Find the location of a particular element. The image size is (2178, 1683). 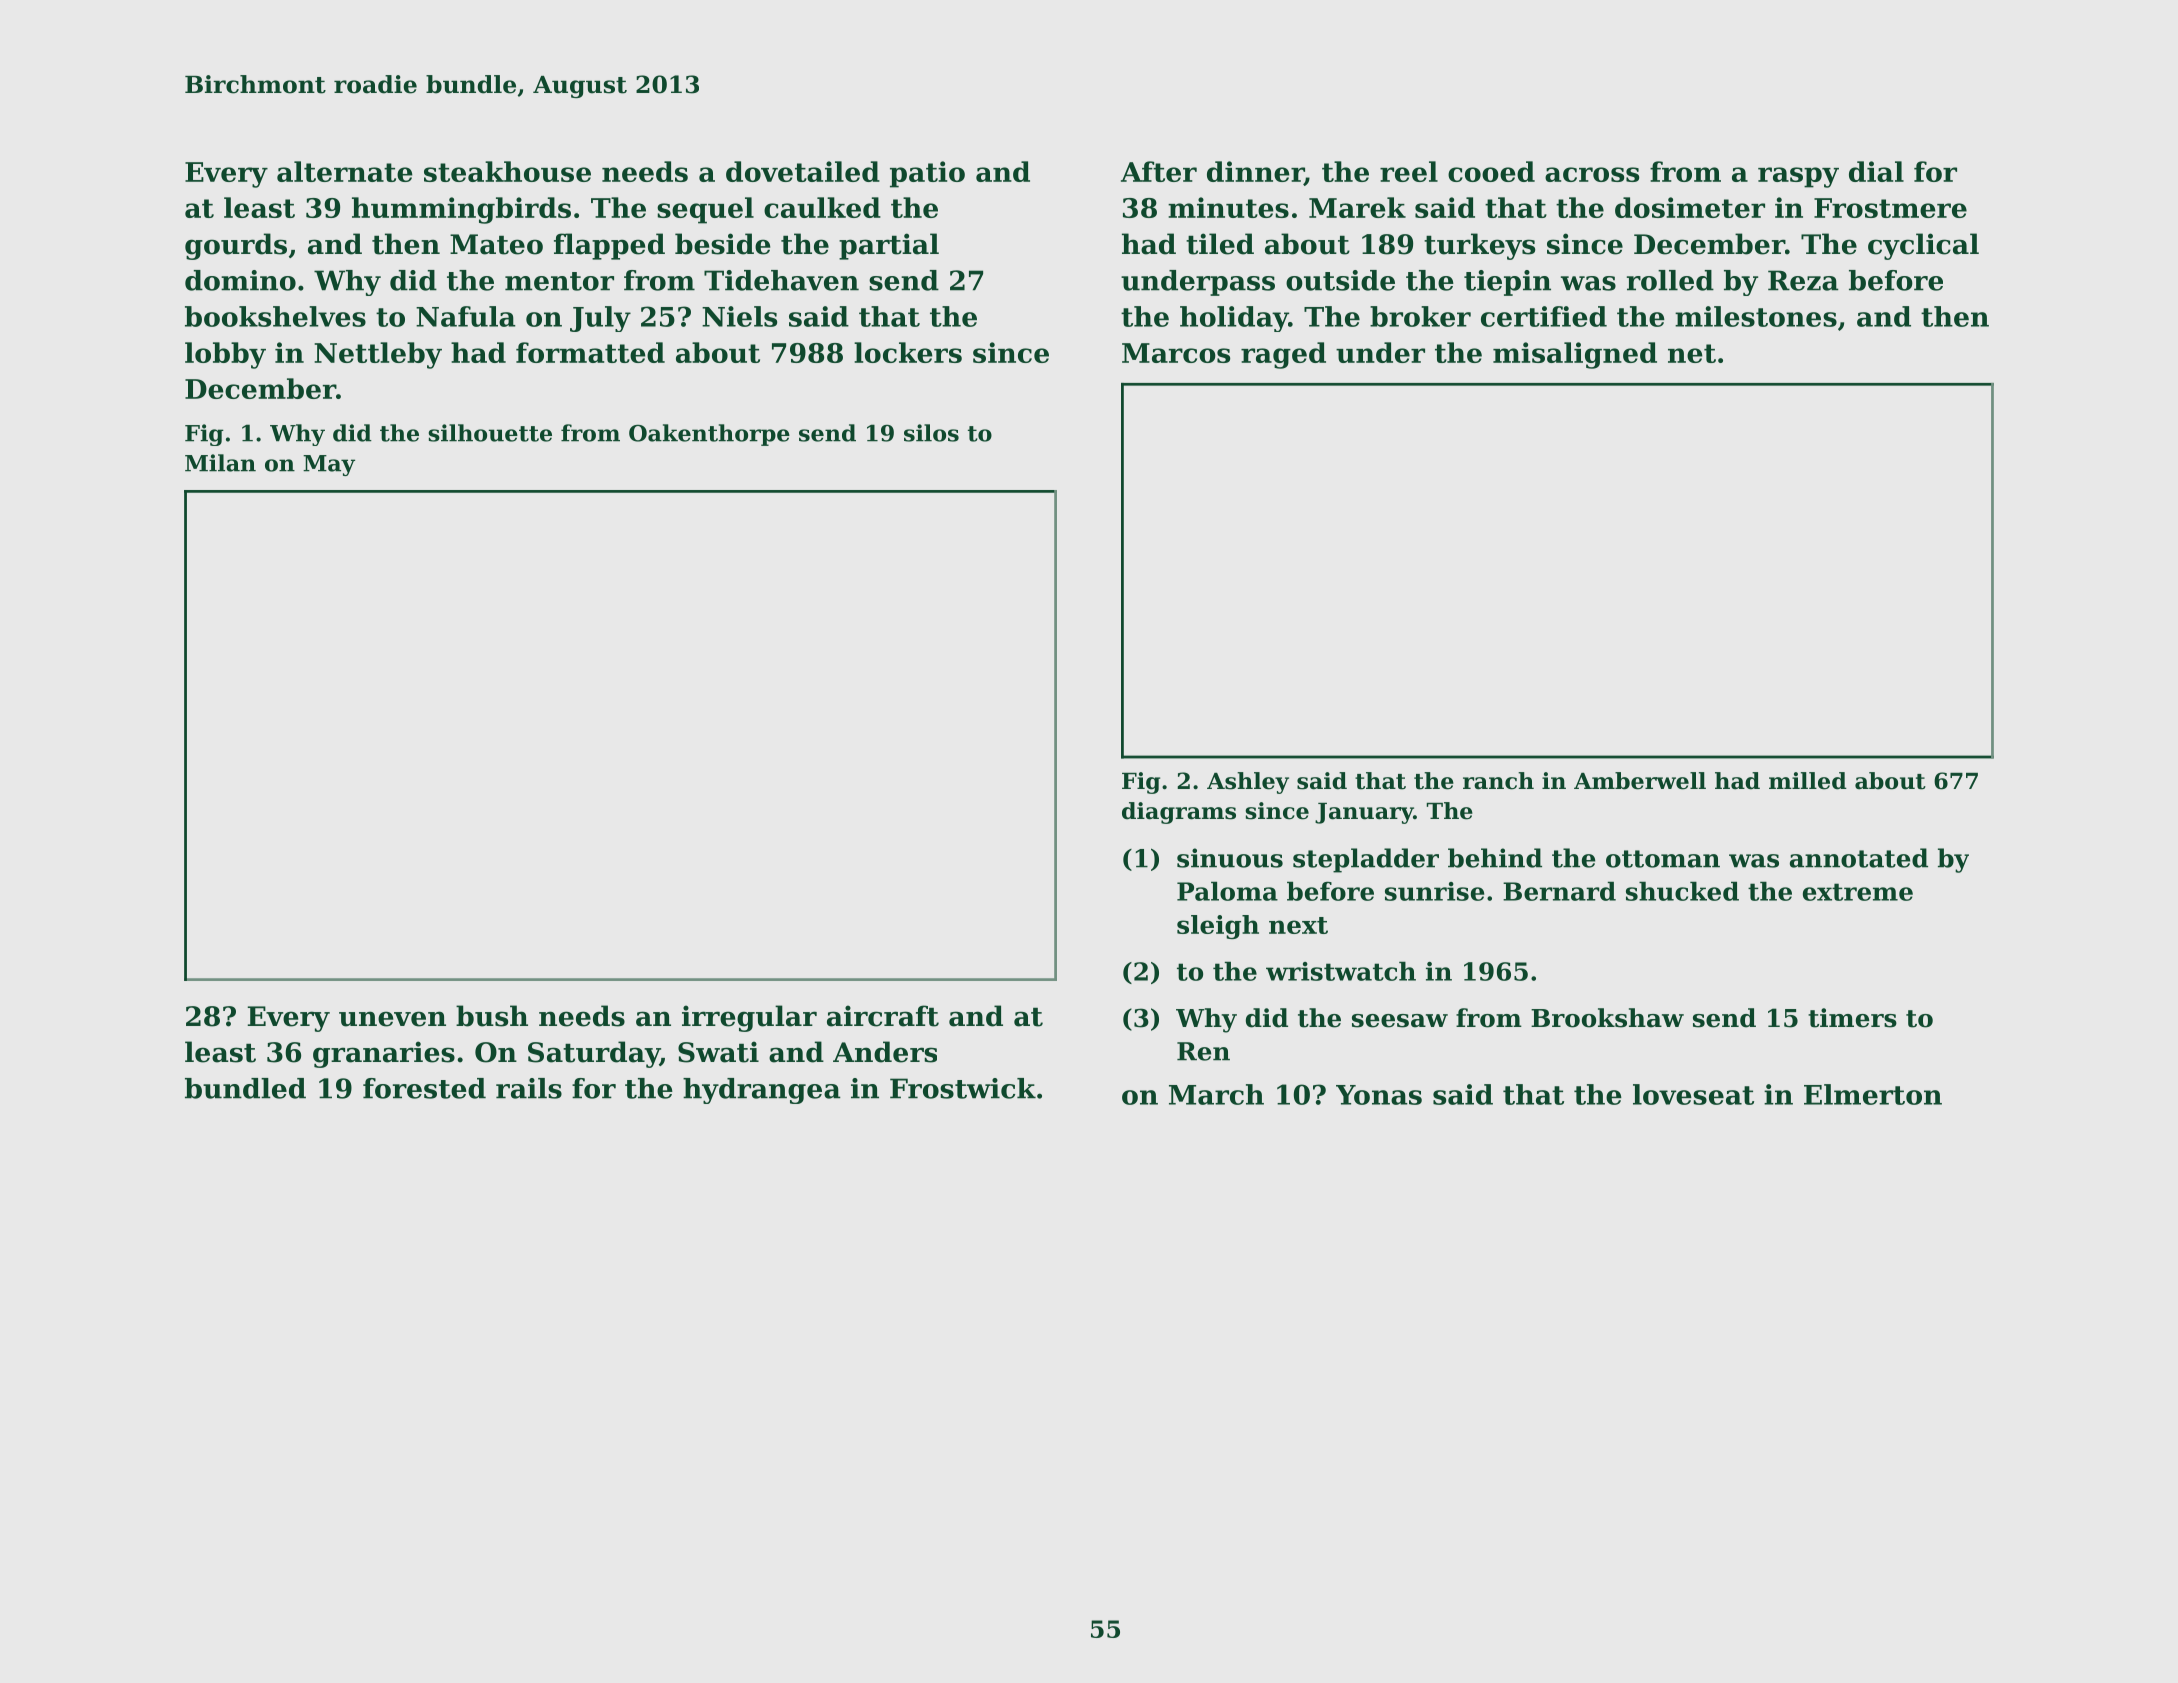

Paloma is located at coordinates (1227, 891).
